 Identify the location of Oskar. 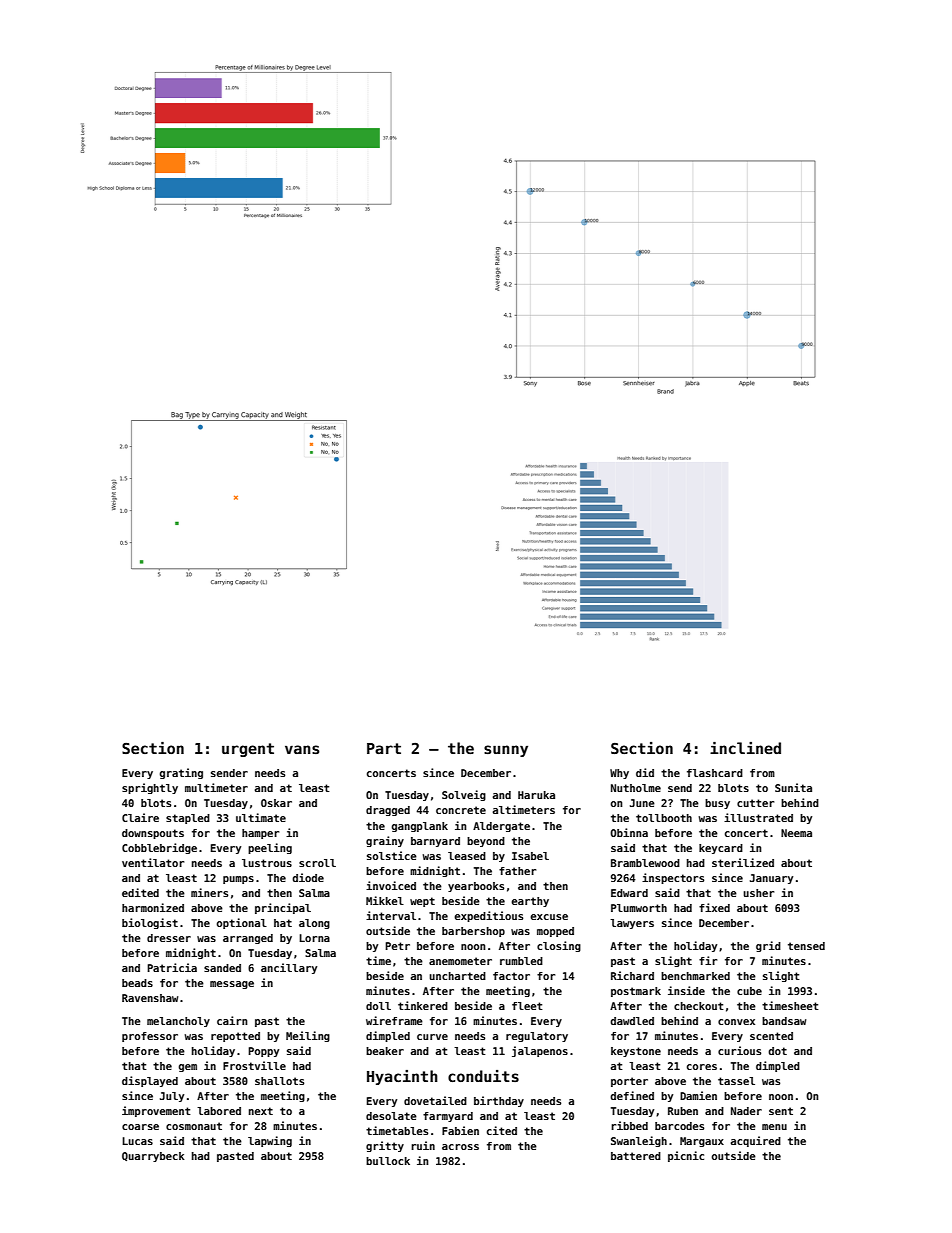
(276, 803).
